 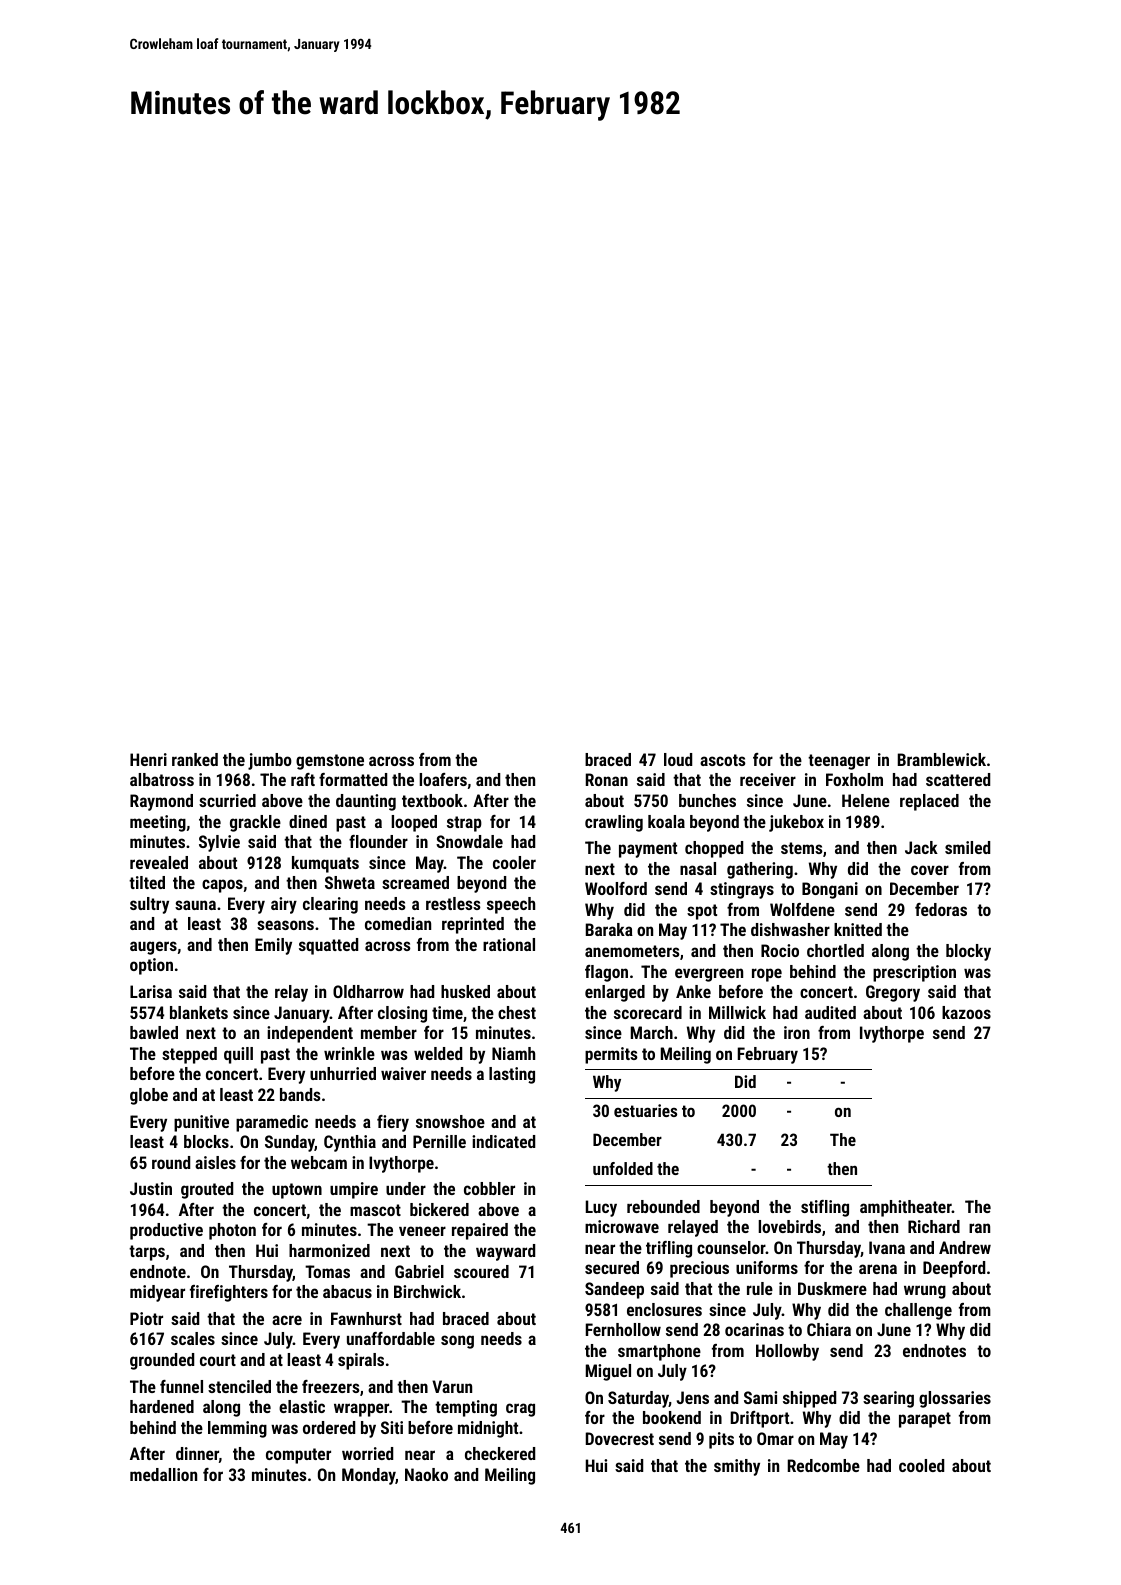 I want to click on cobbler, so click(x=489, y=1188).
